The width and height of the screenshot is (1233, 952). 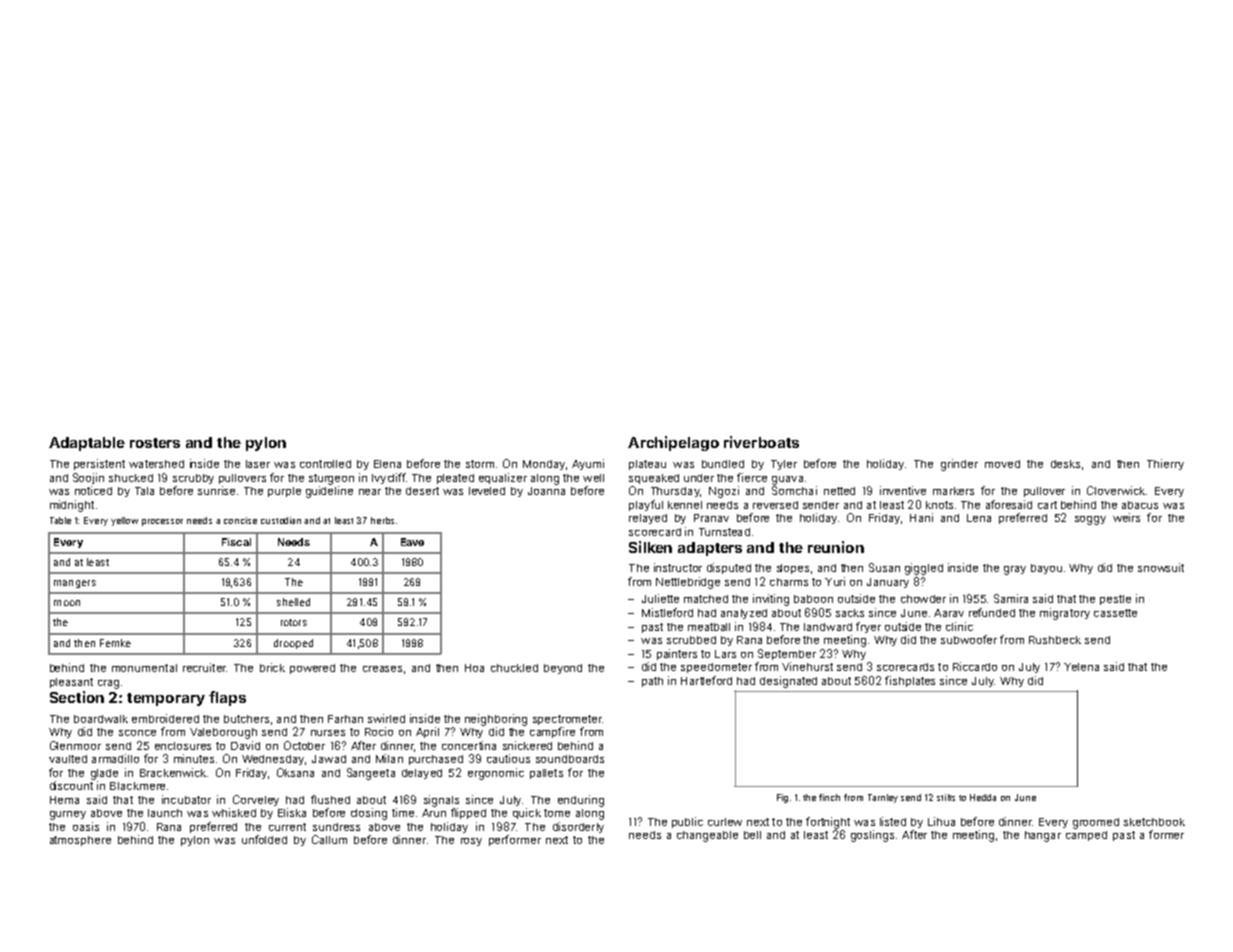 I want to click on sketchbook, so click(x=1154, y=822).
